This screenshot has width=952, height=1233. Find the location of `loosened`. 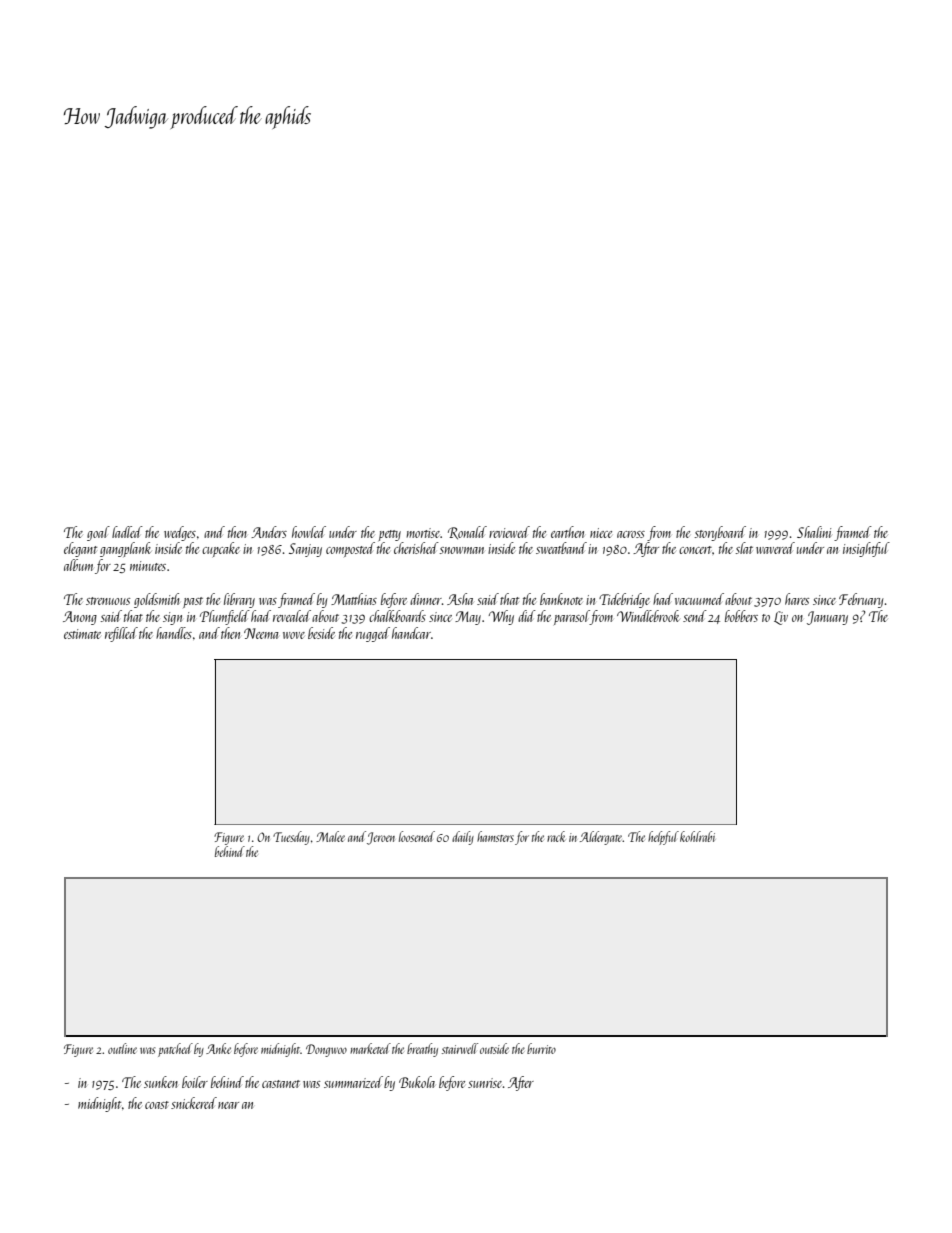

loosened is located at coordinates (417, 836).
